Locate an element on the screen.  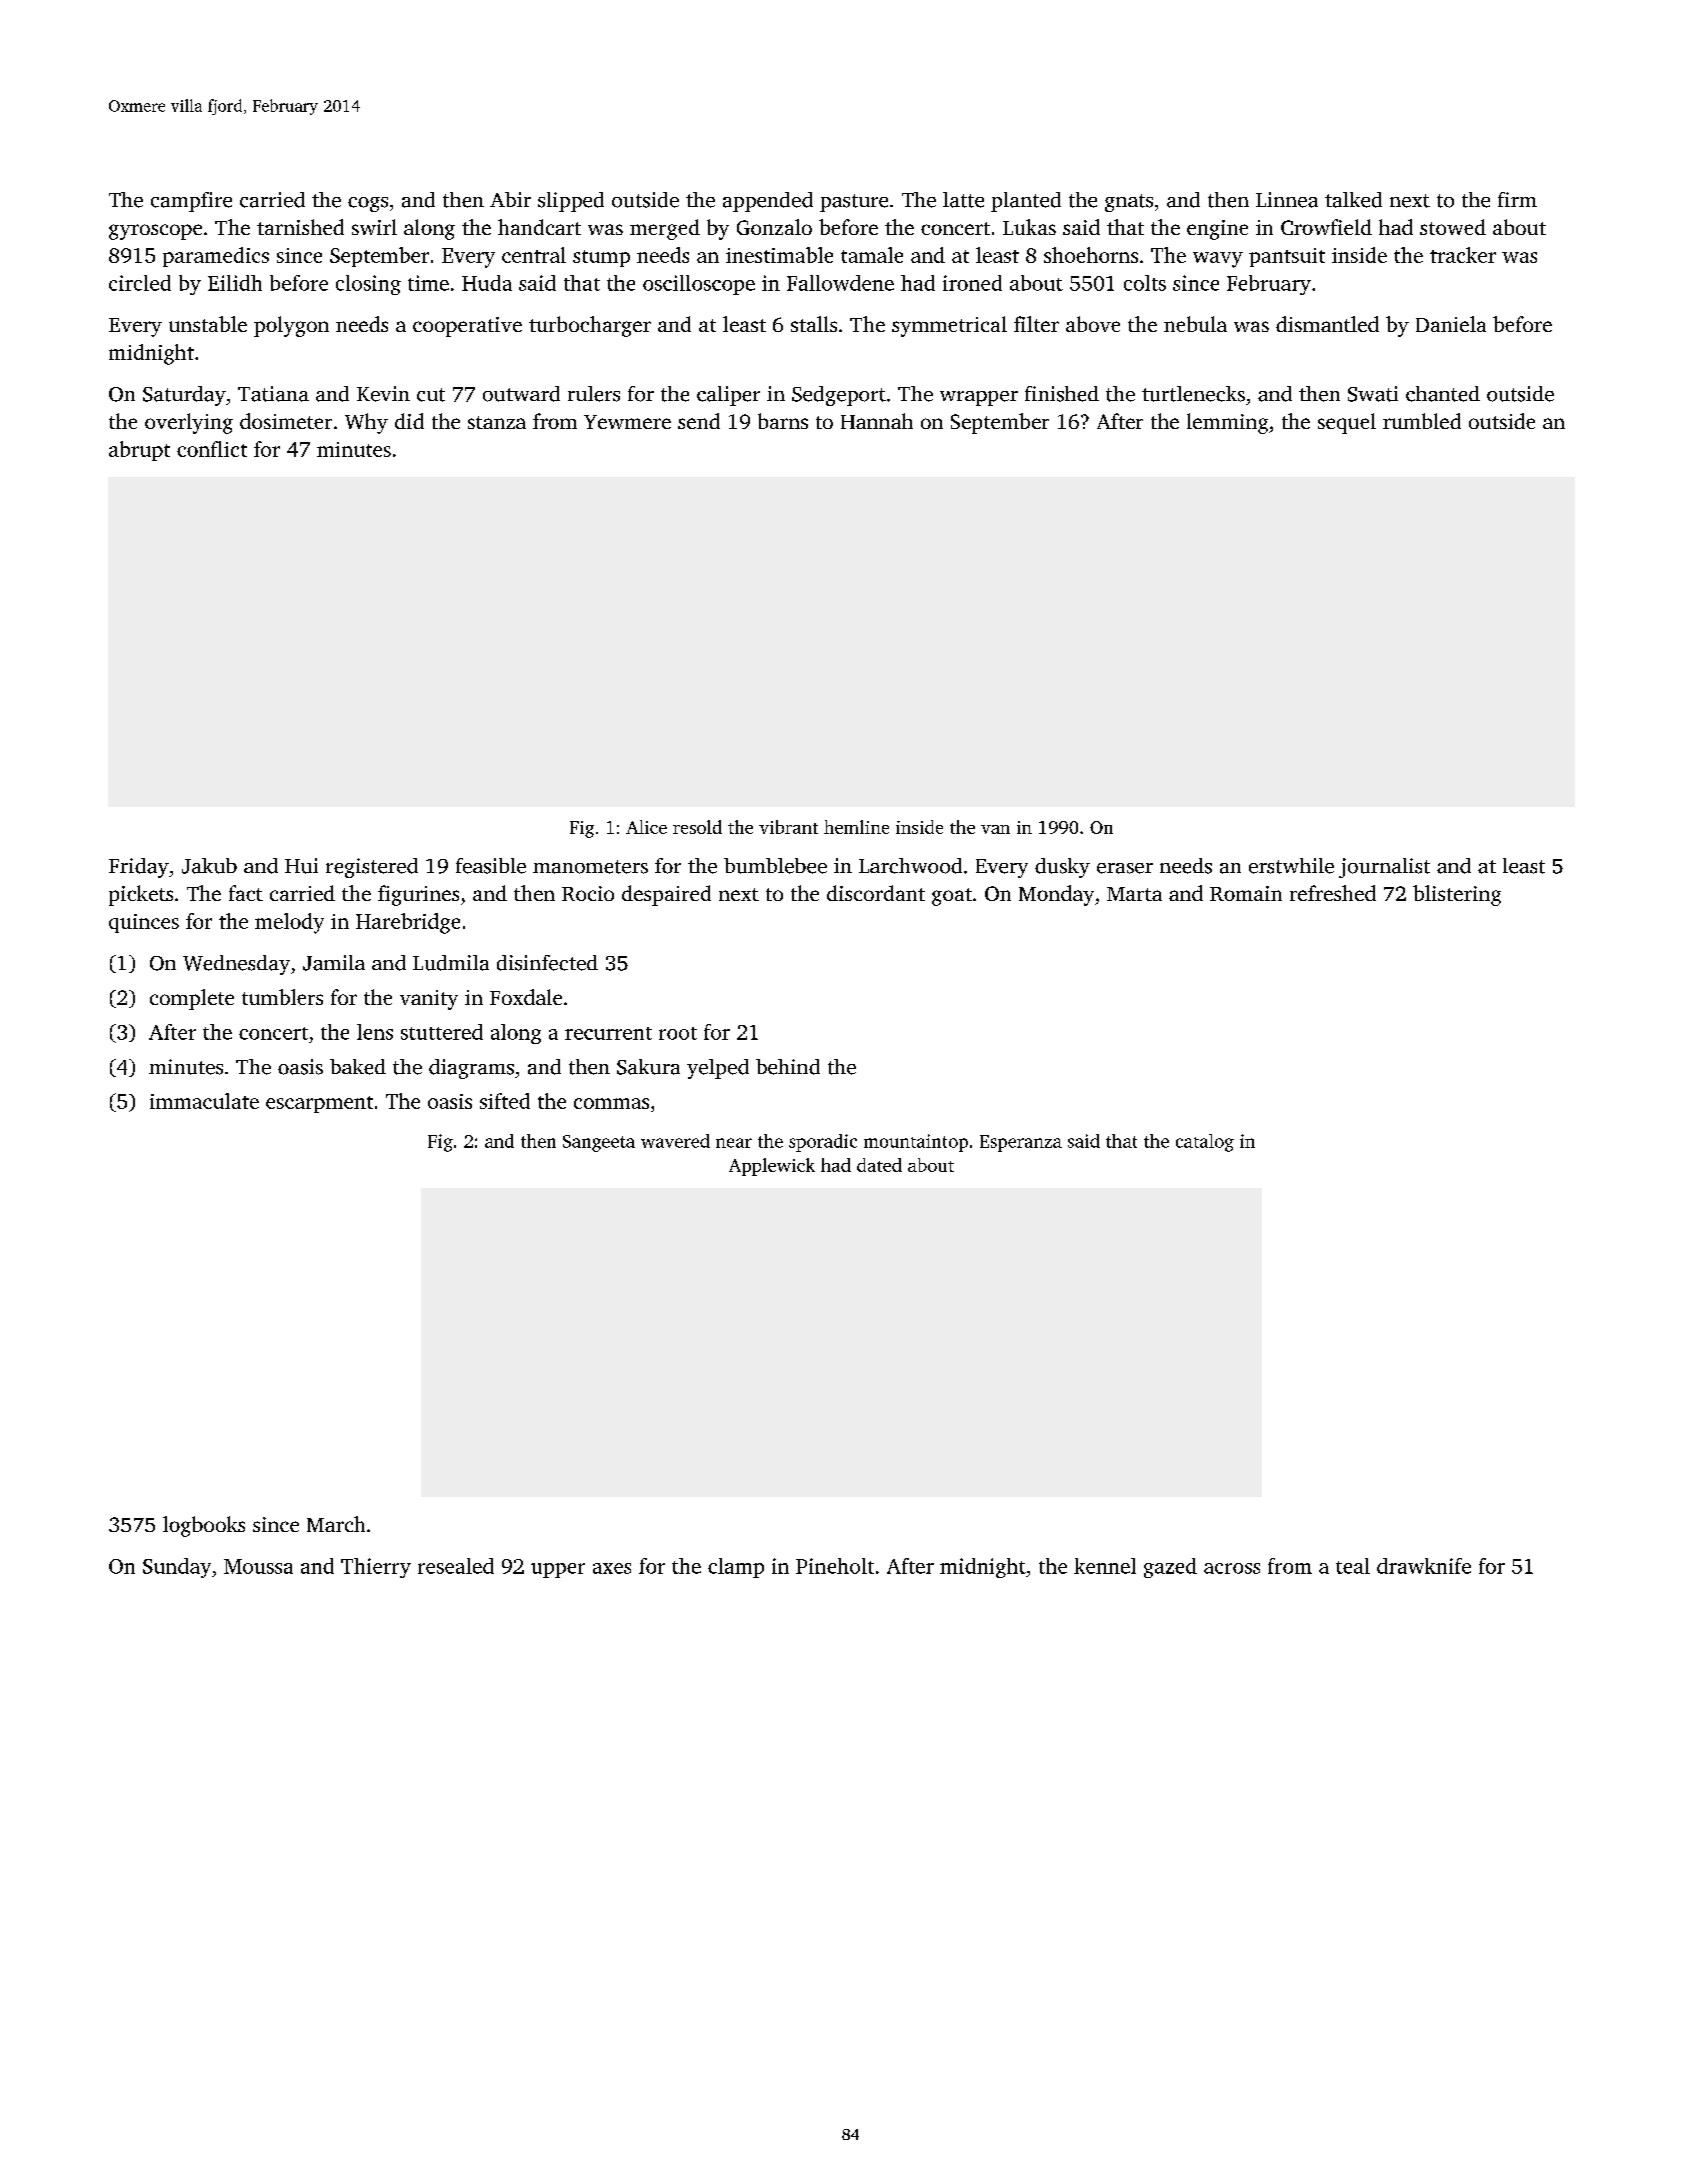
planted is located at coordinates (1026, 202).
